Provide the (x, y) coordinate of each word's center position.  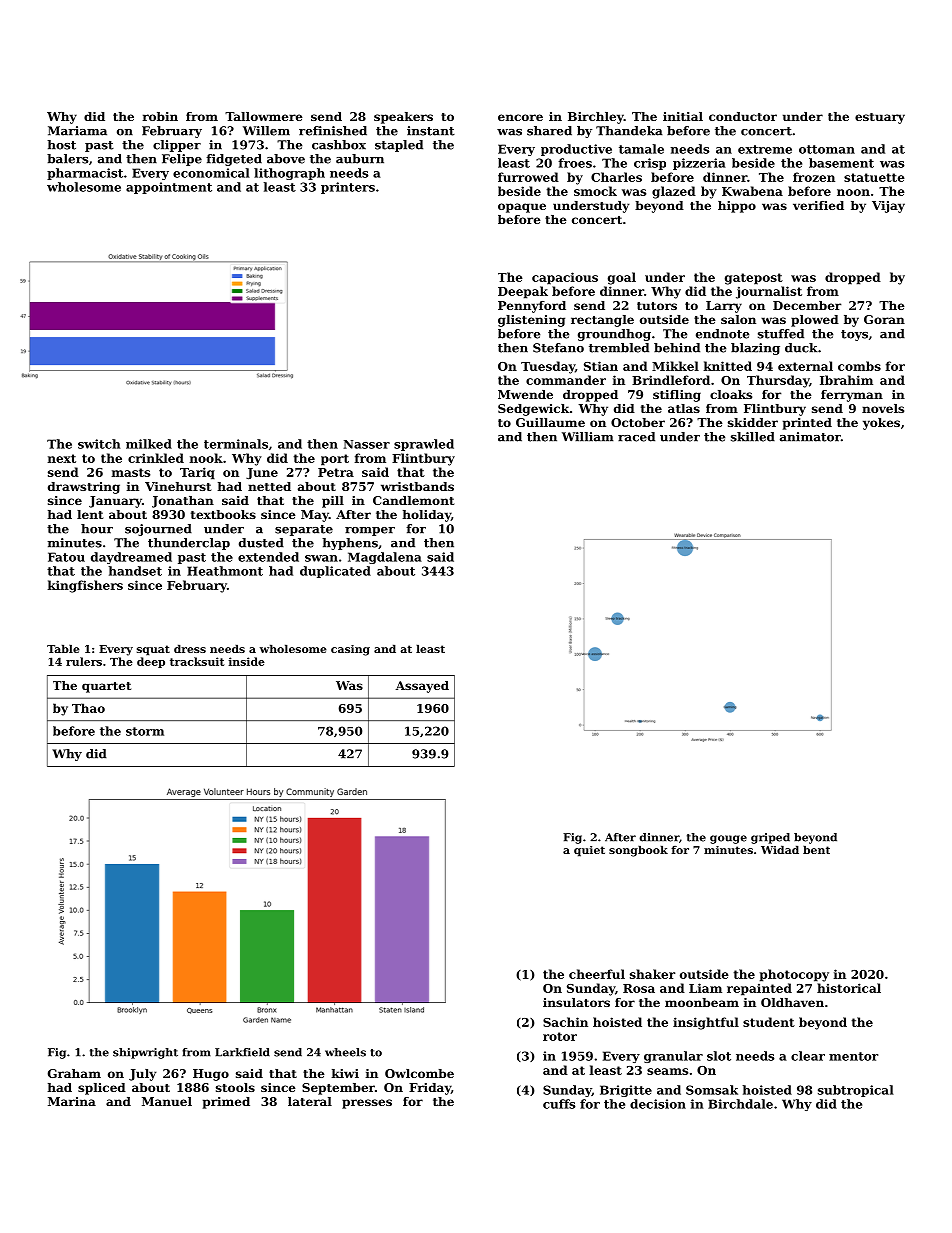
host (61, 145)
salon (738, 319)
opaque (522, 208)
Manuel (167, 1101)
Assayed (422, 687)
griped (770, 838)
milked (149, 444)
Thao (88, 708)
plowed (815, 321)
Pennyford (532, 307)
